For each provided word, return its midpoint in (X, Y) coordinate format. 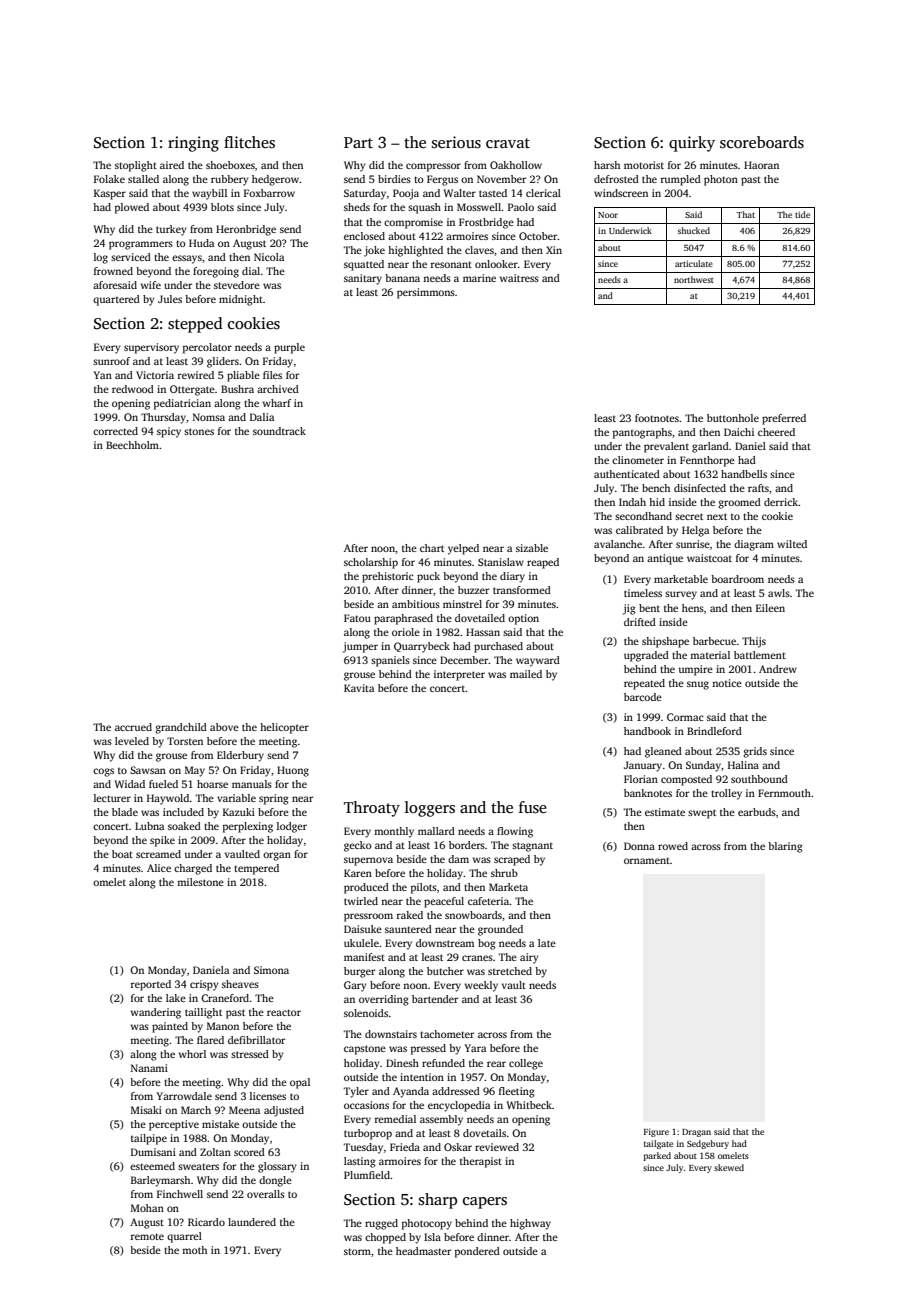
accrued (133, 727)
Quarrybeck (422, 647)
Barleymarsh (160, 1181)
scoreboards (762, 142)
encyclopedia (459, 1106)
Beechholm (132, 445)
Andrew (778, 669)
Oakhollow (516, 165)
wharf (277, 403)
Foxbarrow (269, 193)
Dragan (696, 1133)
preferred (784, 419)
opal (300, 1083)
